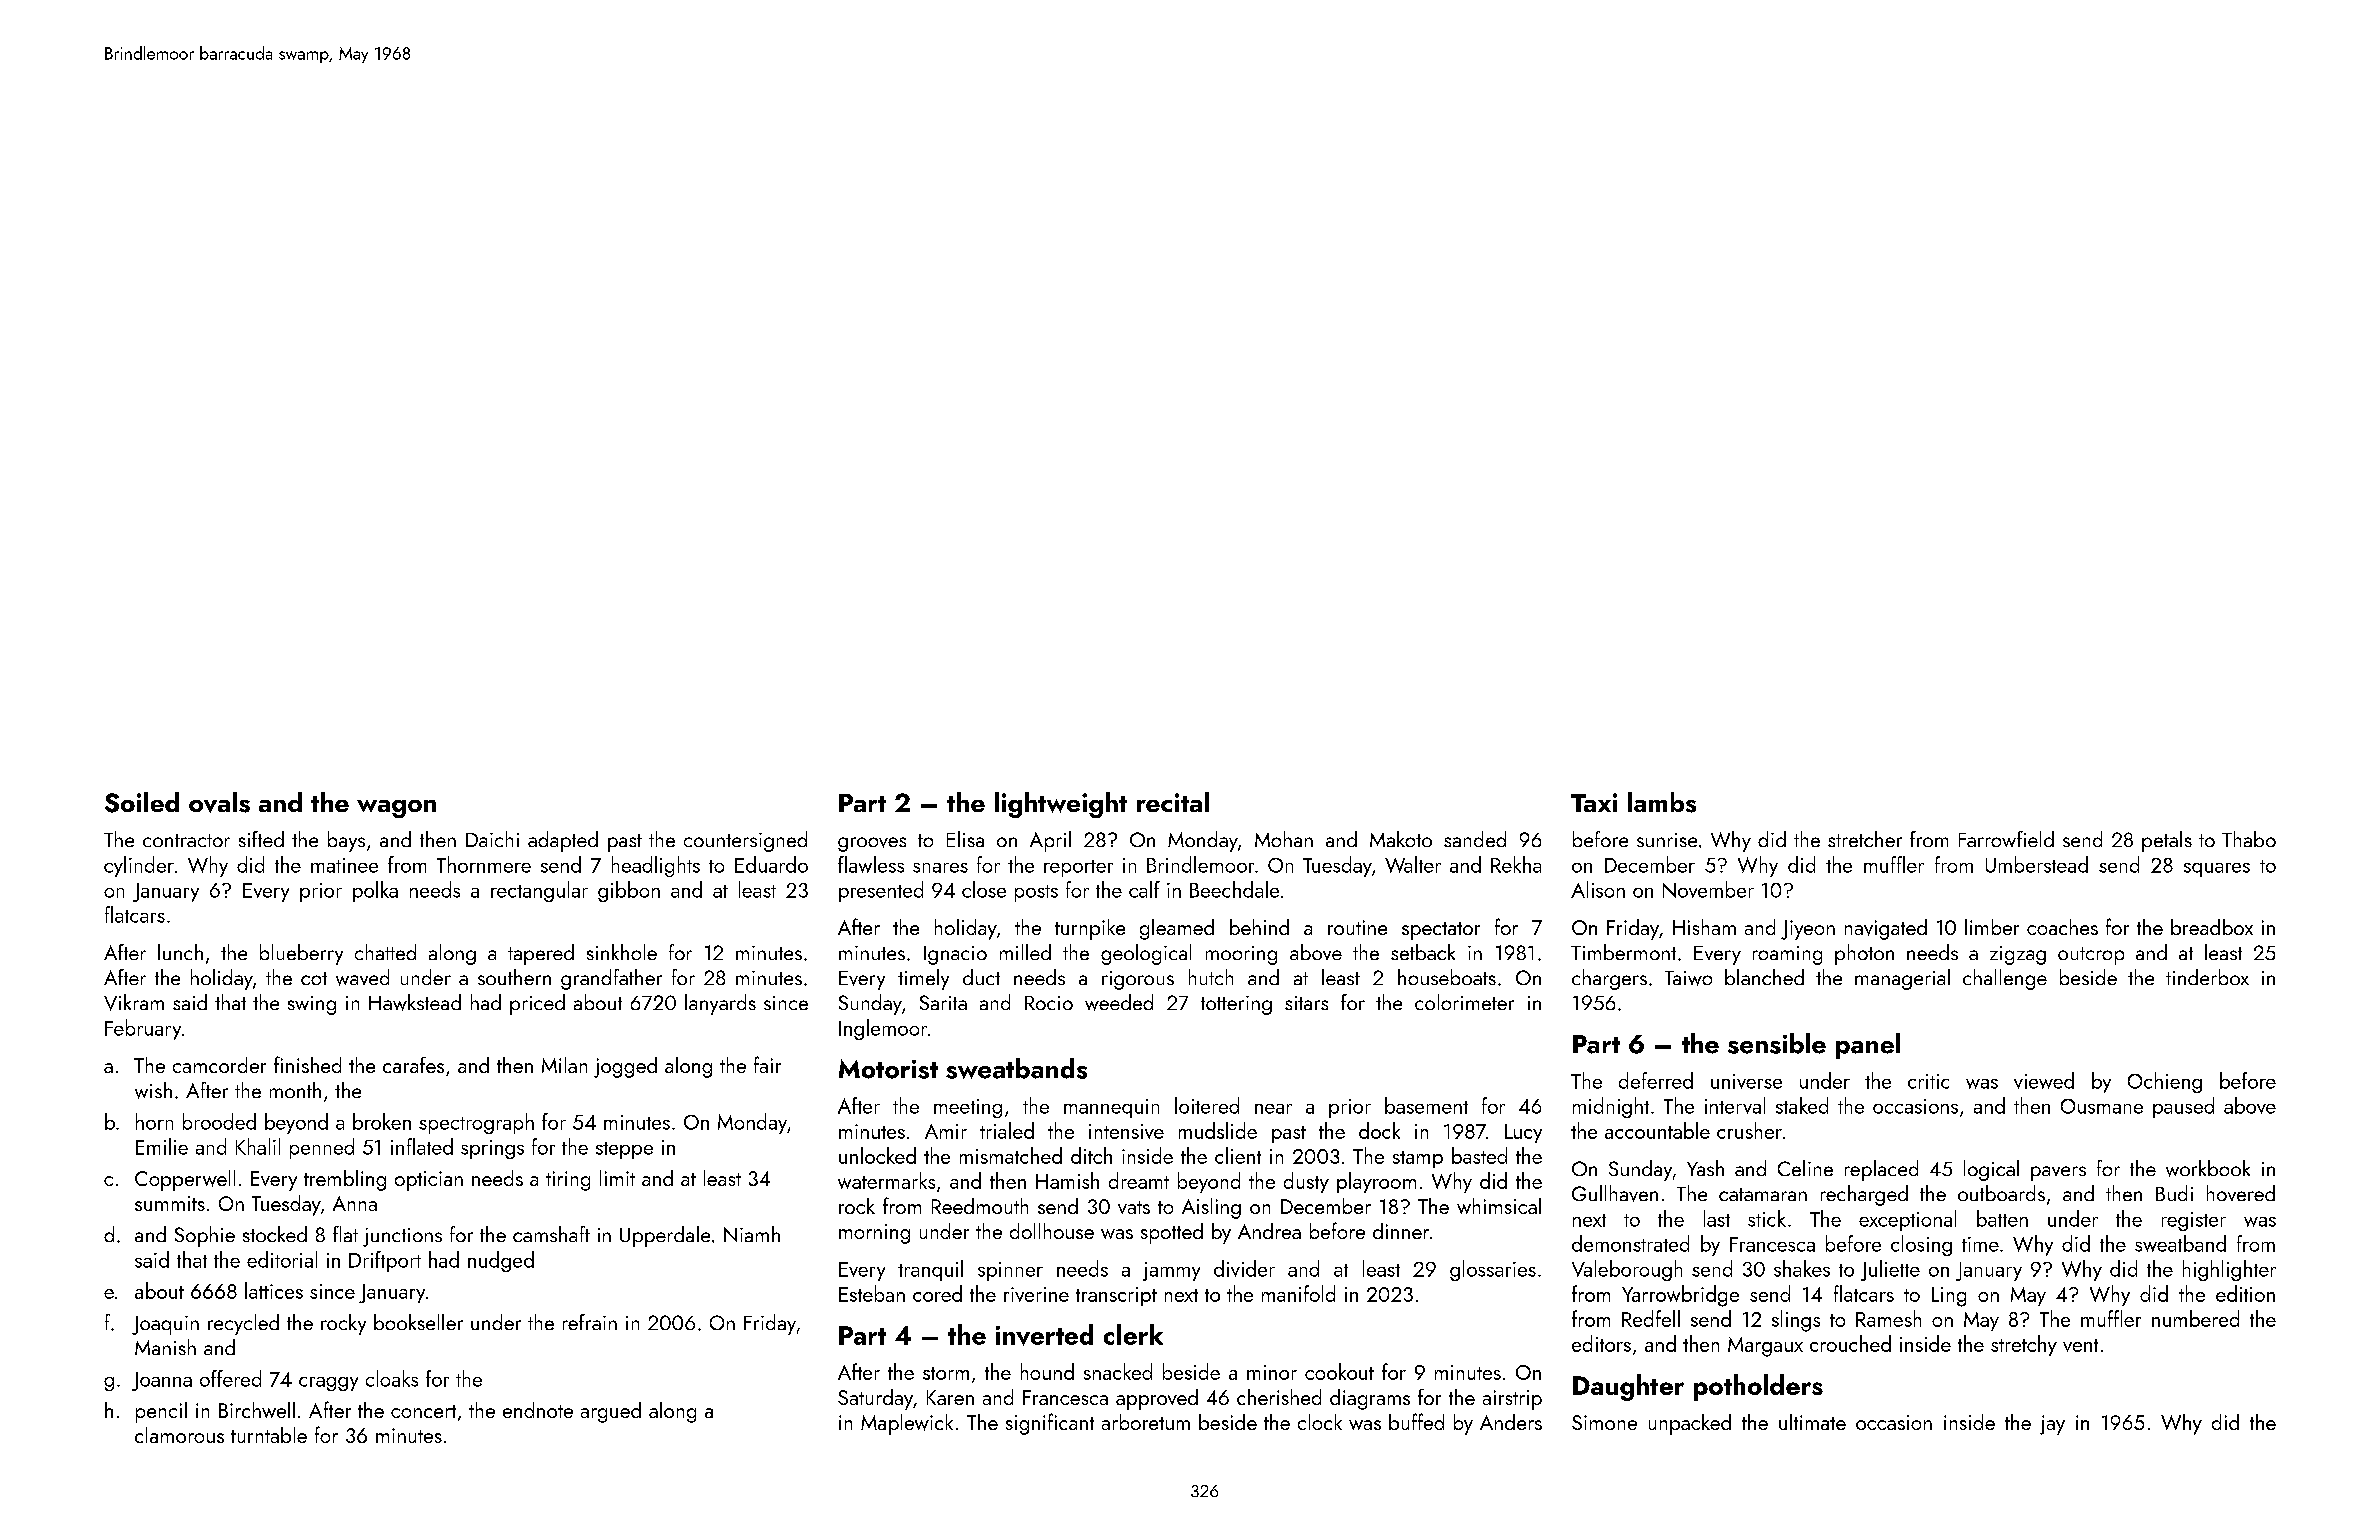  I want to click on Walter, so click(1413, 864).
